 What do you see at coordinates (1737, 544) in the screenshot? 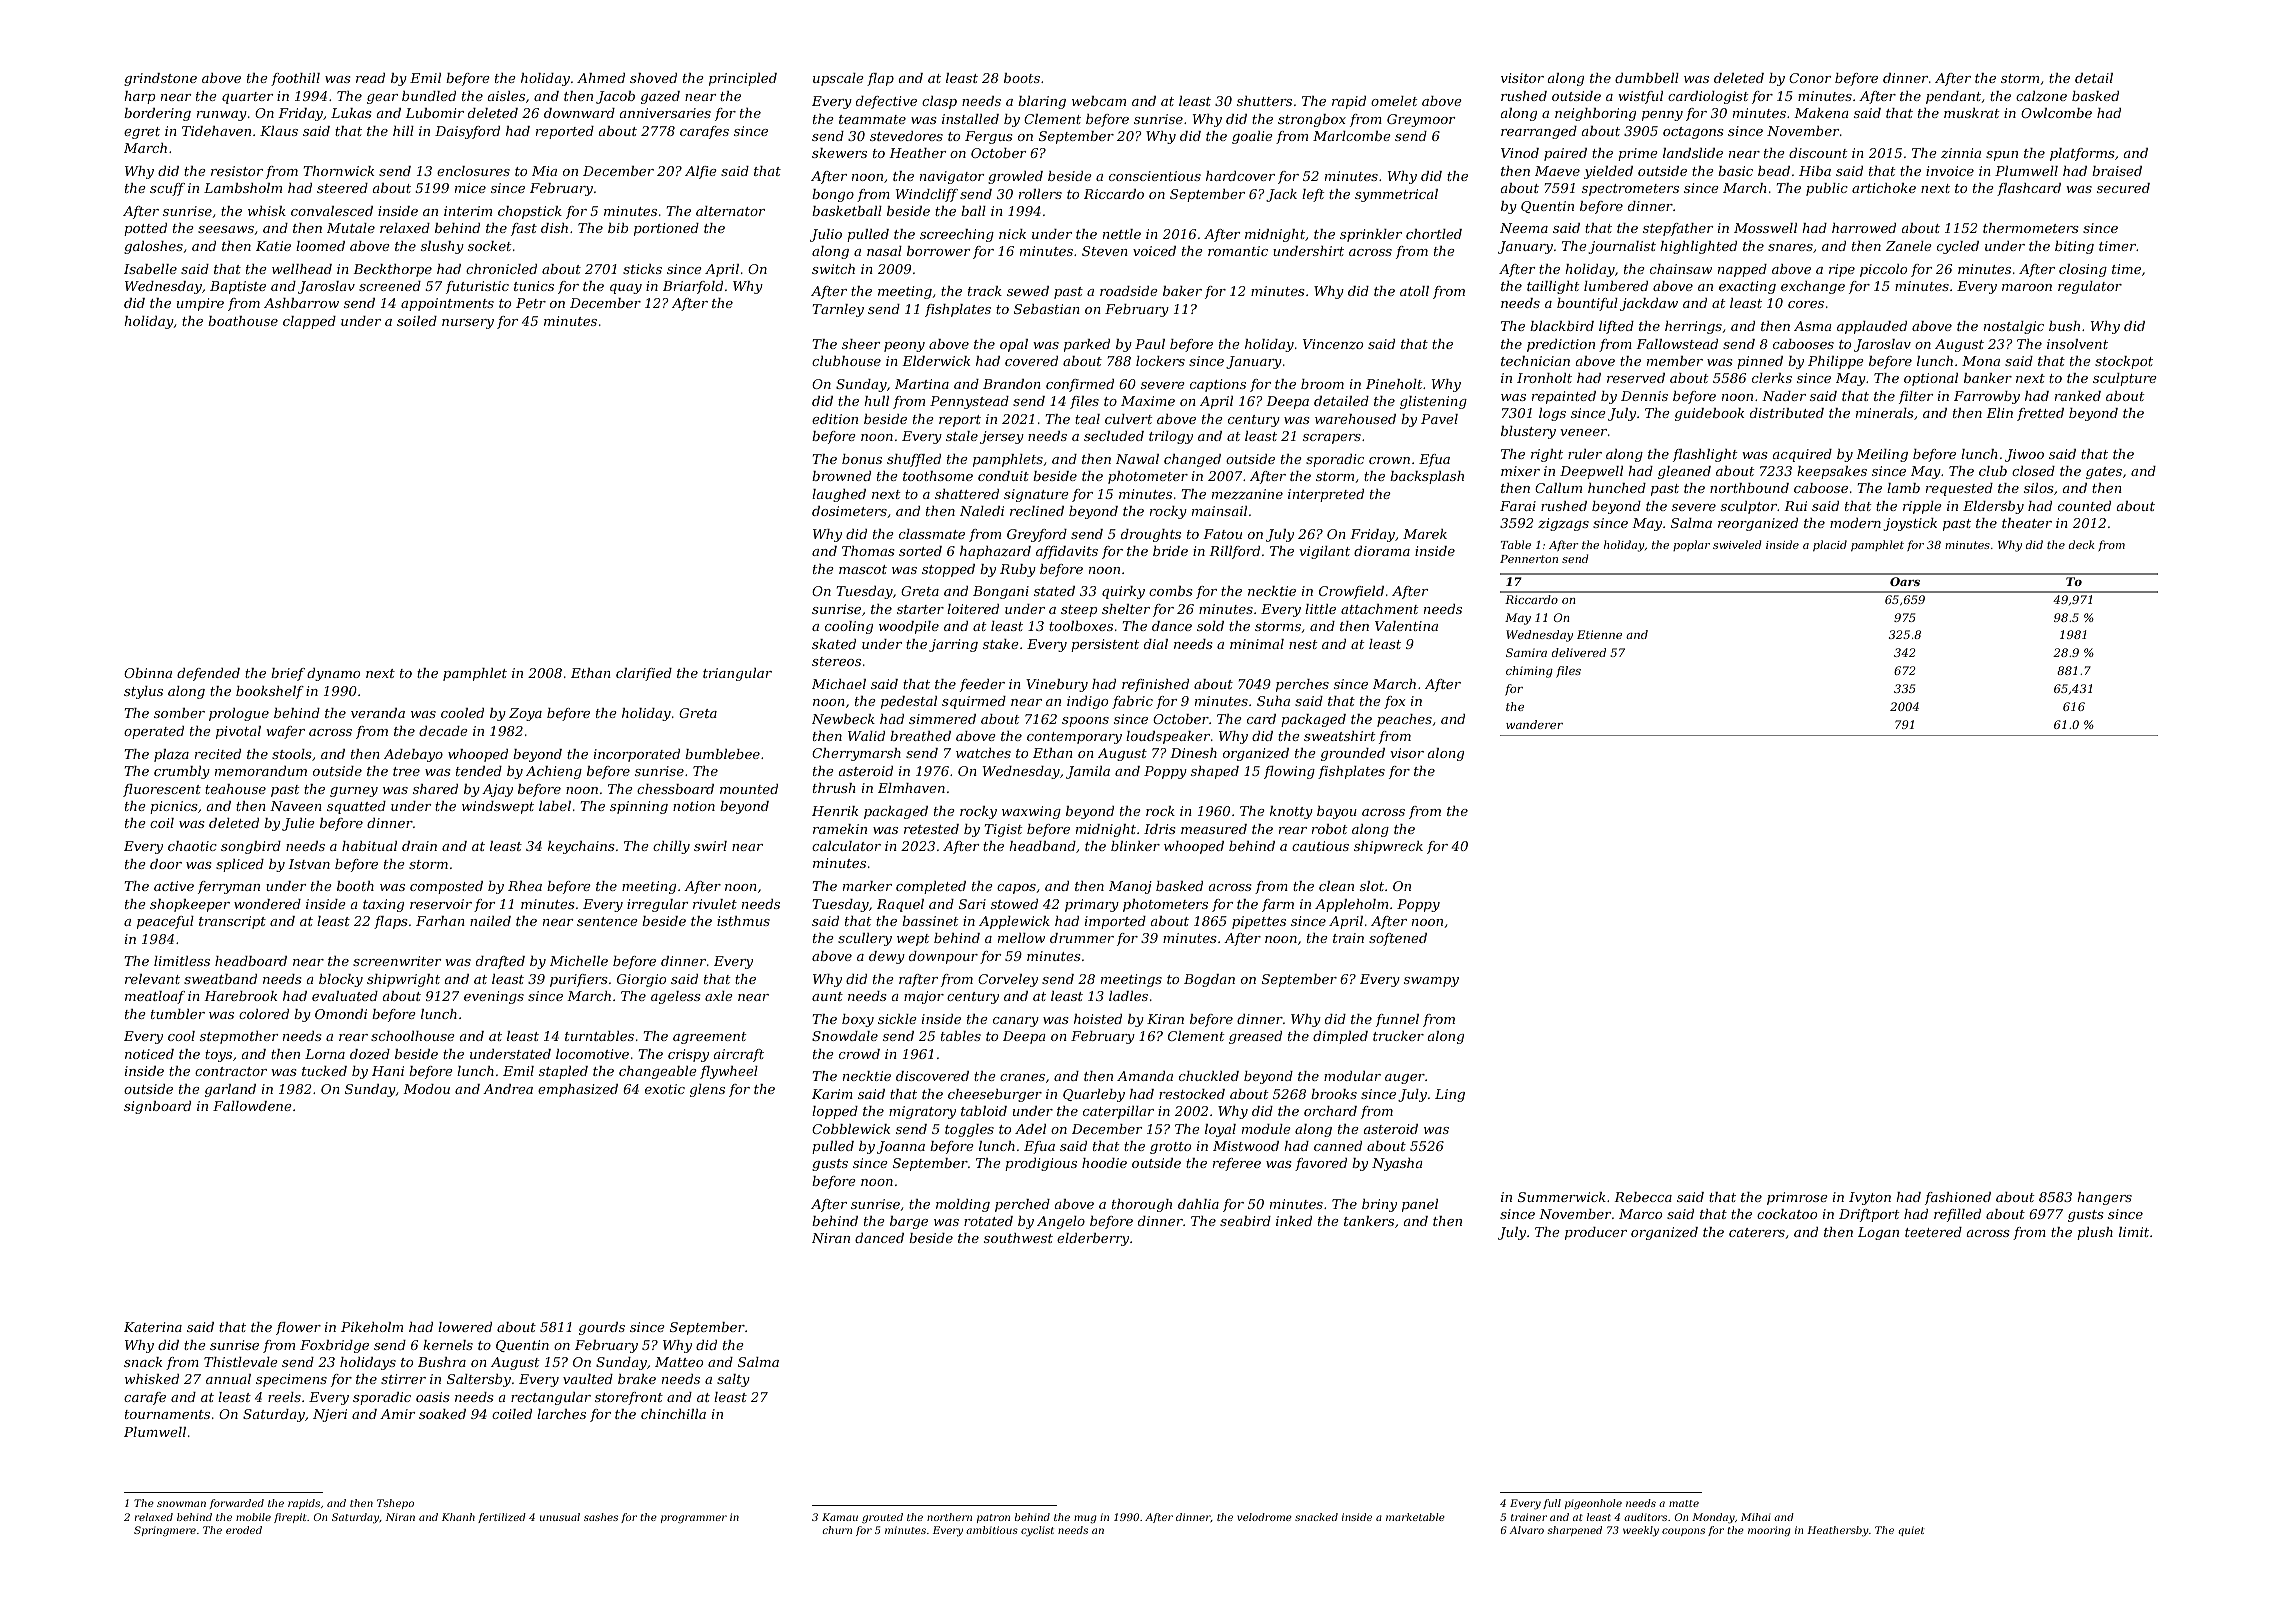
I see `swiveled` at bounding box center [1737, 544].
